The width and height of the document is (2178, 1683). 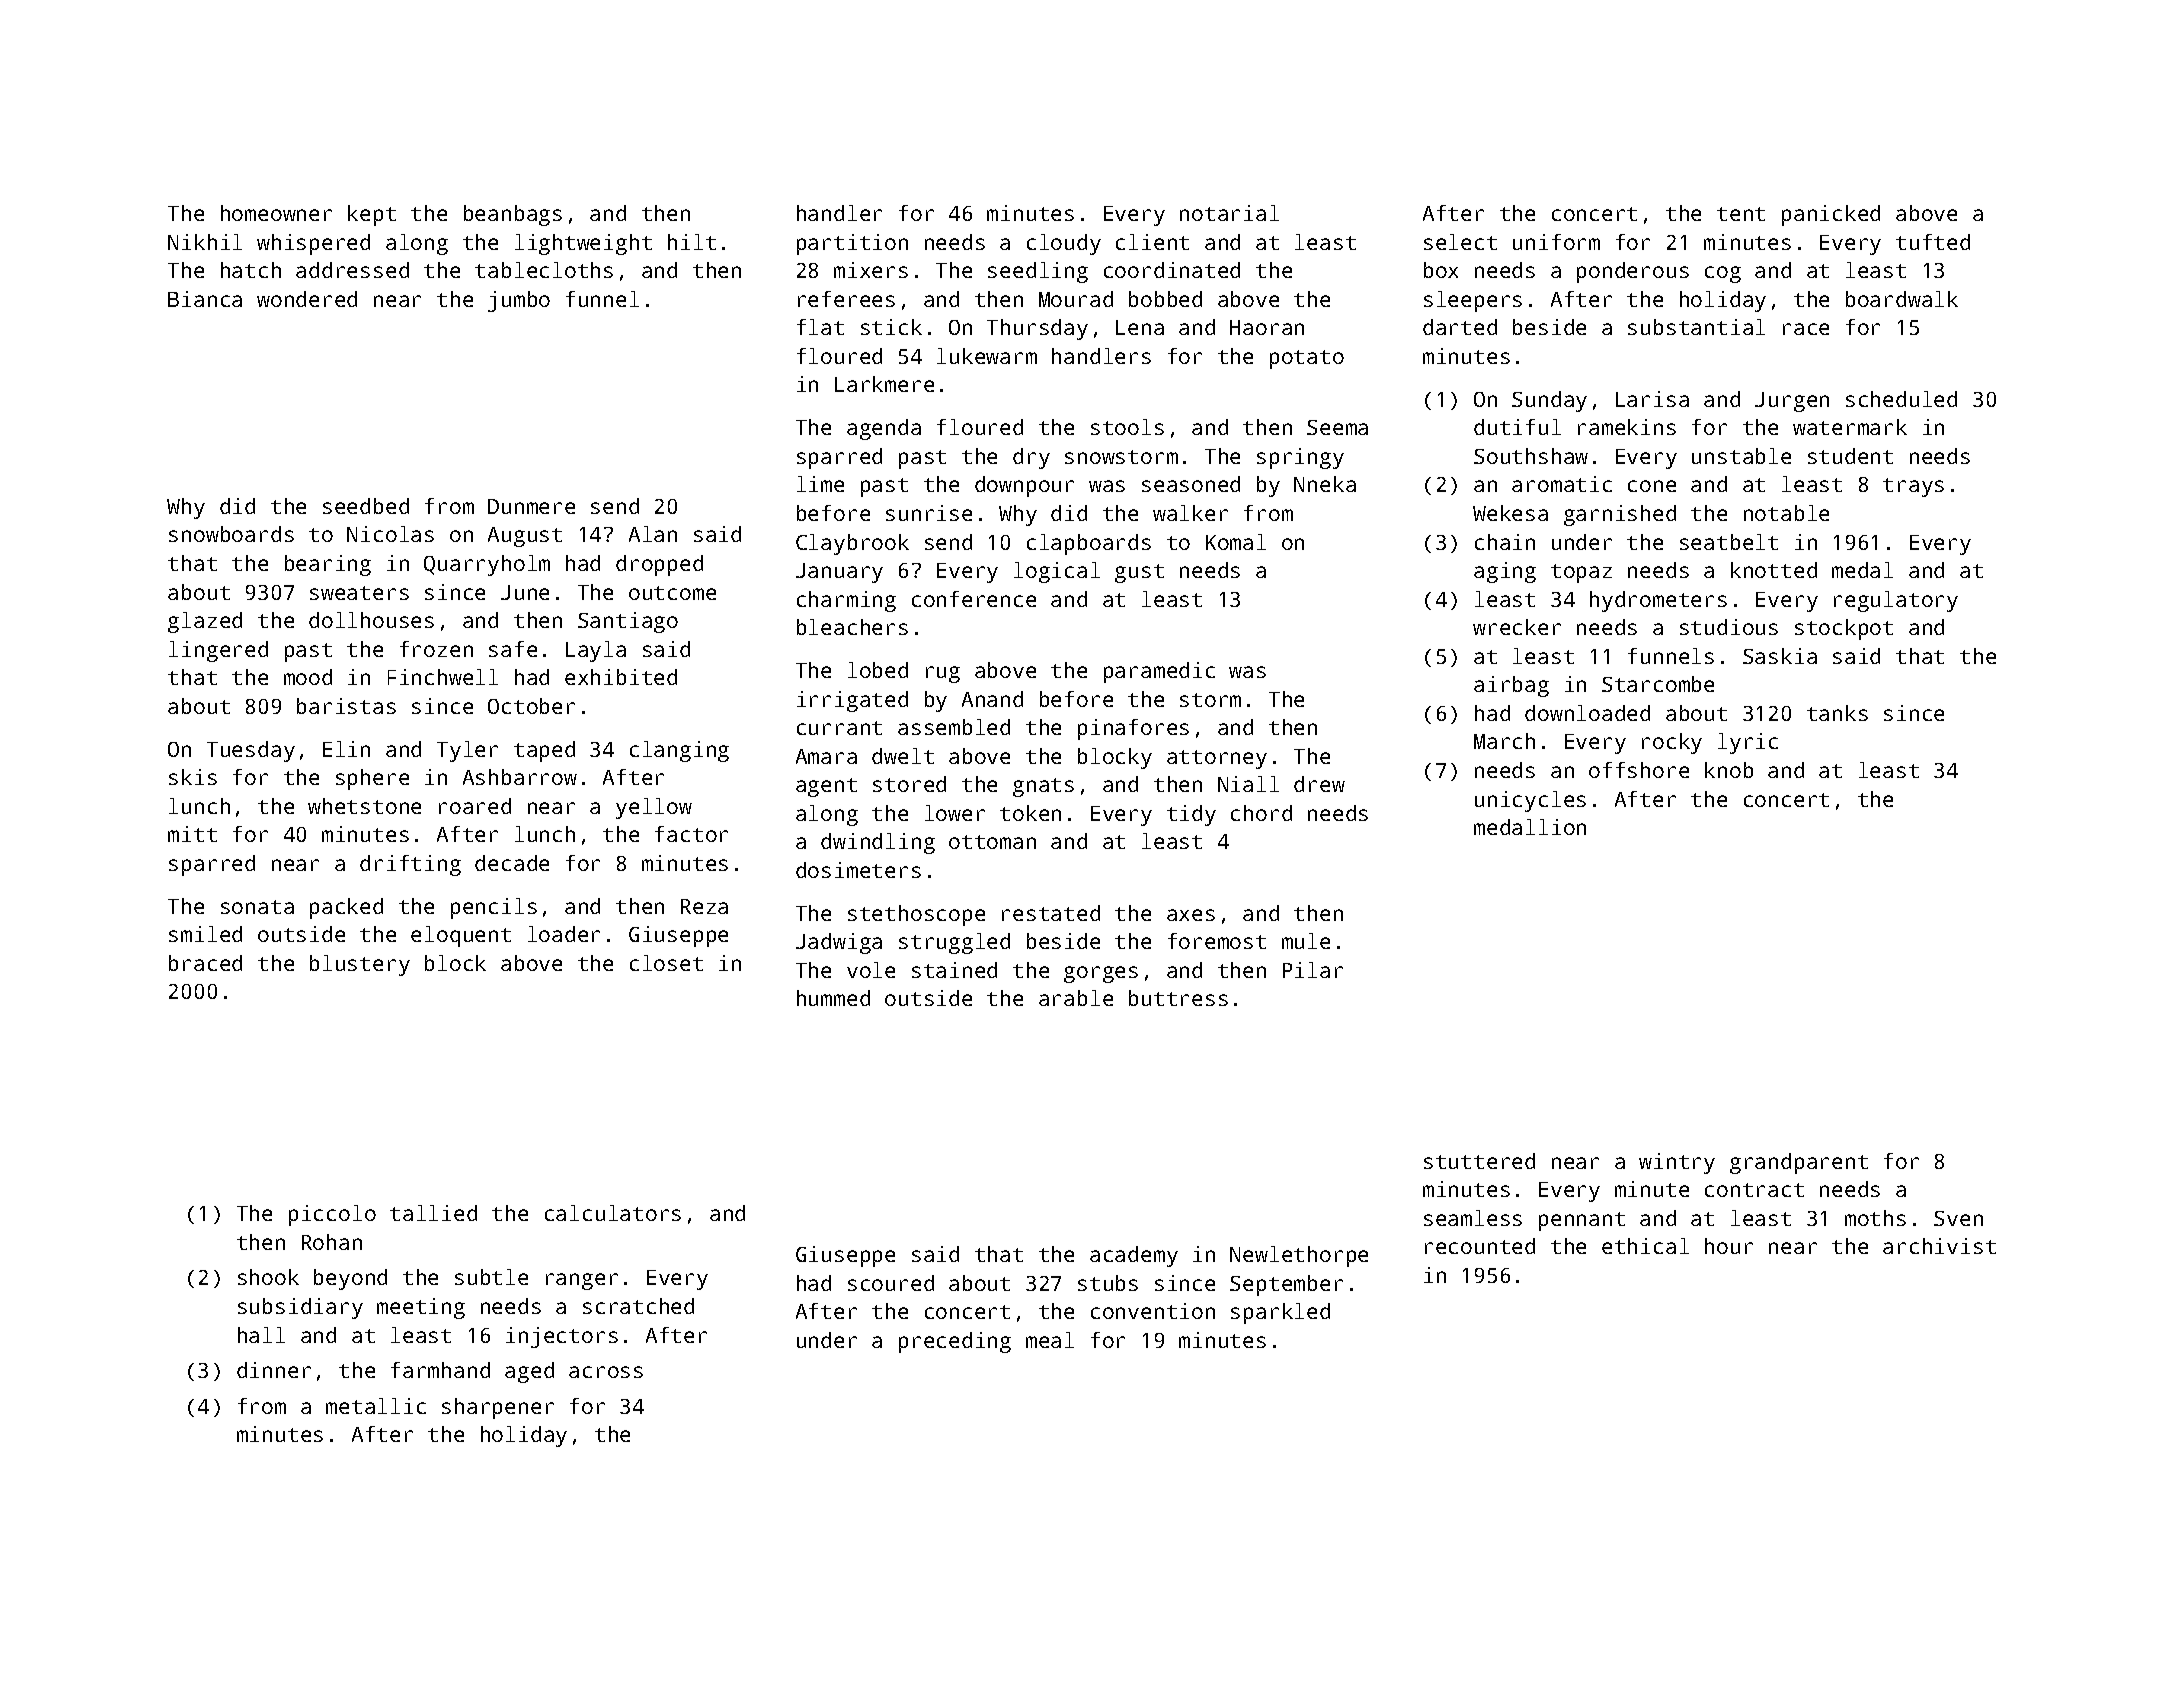 I want to click on tanks, so click(x=1837, y=713).
